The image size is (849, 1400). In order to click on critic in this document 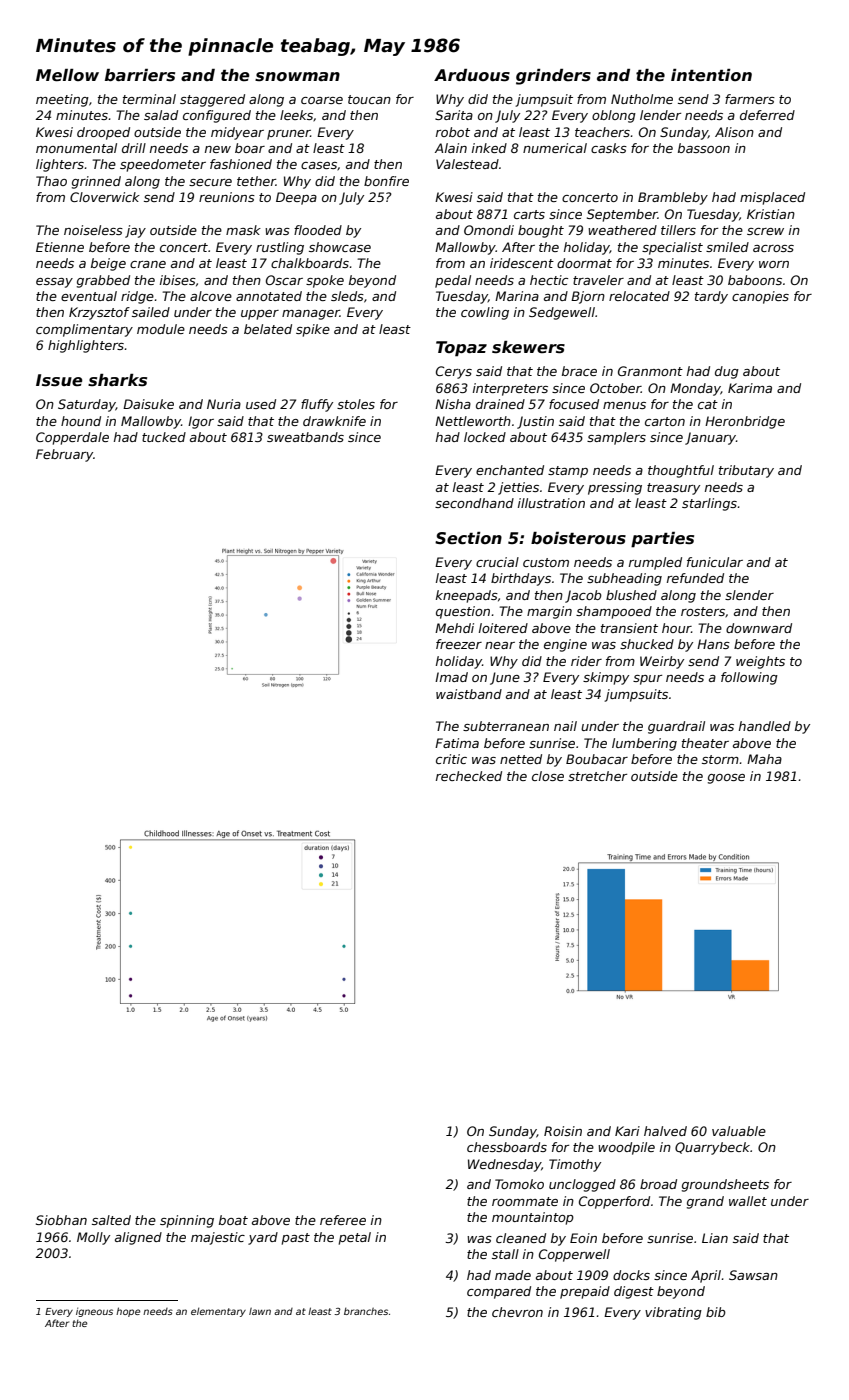, I will do `click(451, 759)`.
